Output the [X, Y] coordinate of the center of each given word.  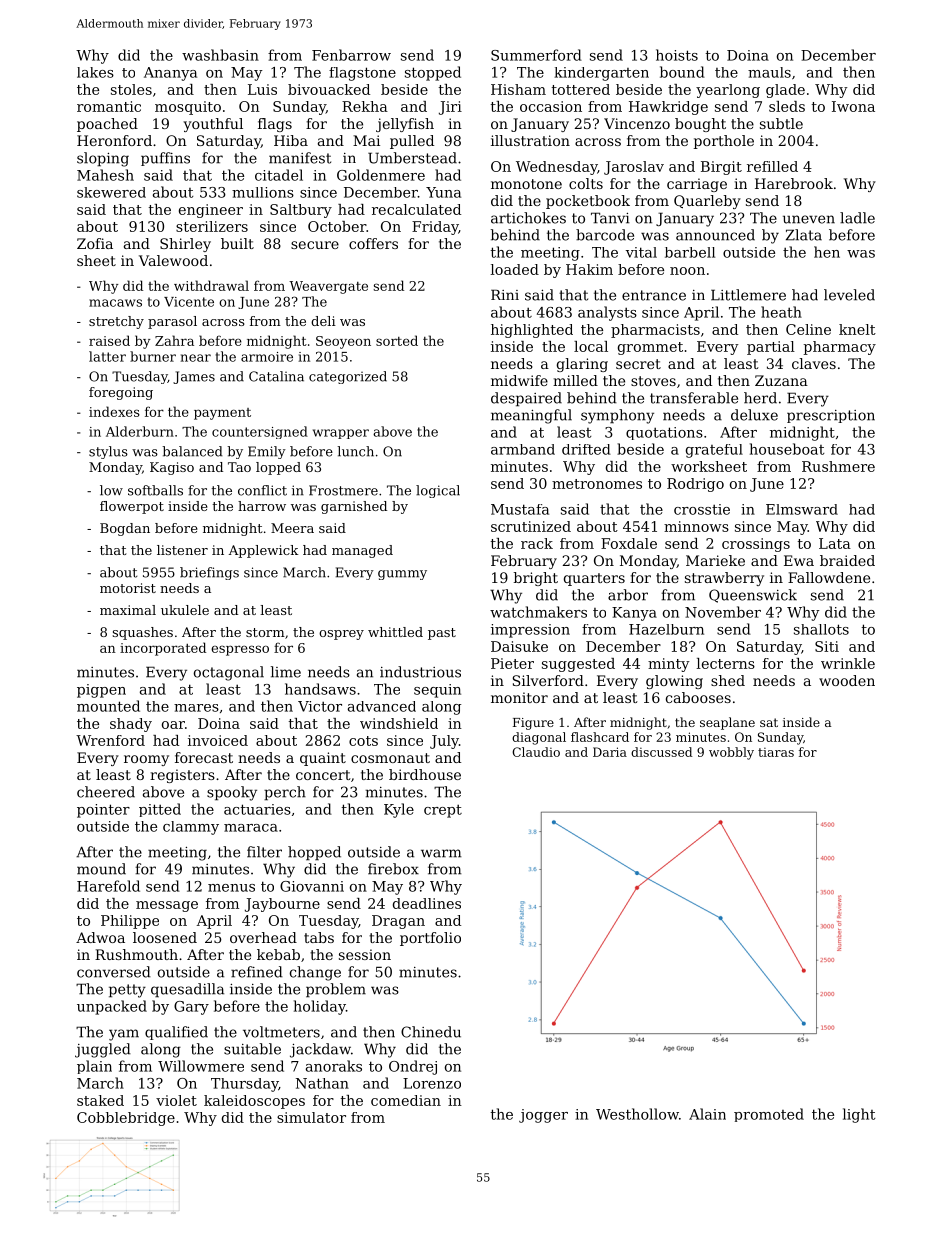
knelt [857, 329]
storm [265, 632]
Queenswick [753, 596]
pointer [103, 811]
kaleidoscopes [254, 1102]
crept [443, 811]
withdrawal [211, 285]
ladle [857, 218]
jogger [543, 1116]
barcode [605, 235]
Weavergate [328, 287]
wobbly [731, 753]
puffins [165, 159]
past [442, 634]
